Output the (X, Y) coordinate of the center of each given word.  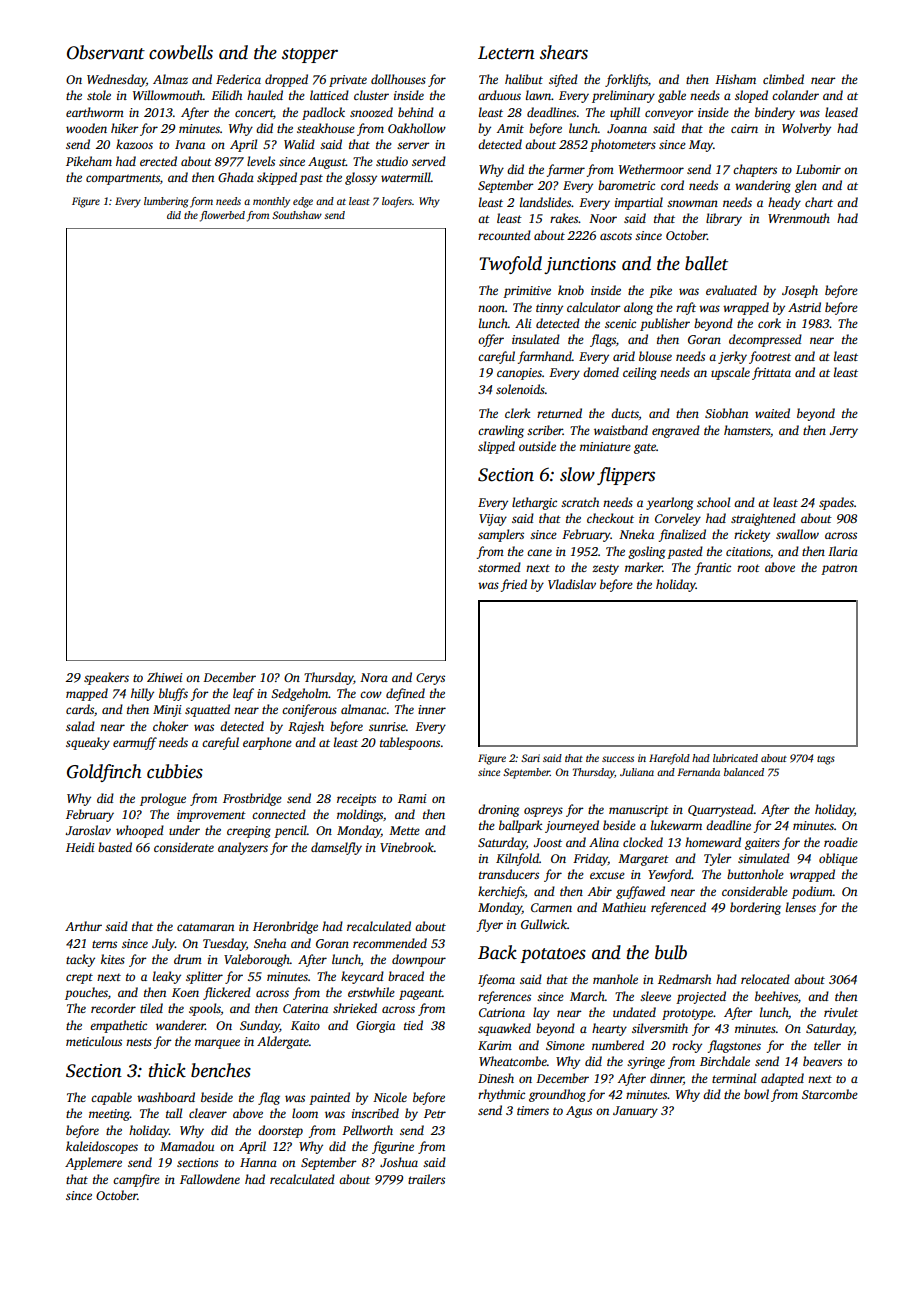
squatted (207, 710)
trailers (426, 1179)
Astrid (804, 307)
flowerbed (222, 216)
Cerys (430, 679)
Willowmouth (168, 95)
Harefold (669, 759)
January (635, 1112)
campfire (136, 1180)
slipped (496, 447)
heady (784, 203)
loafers (397, 202)
